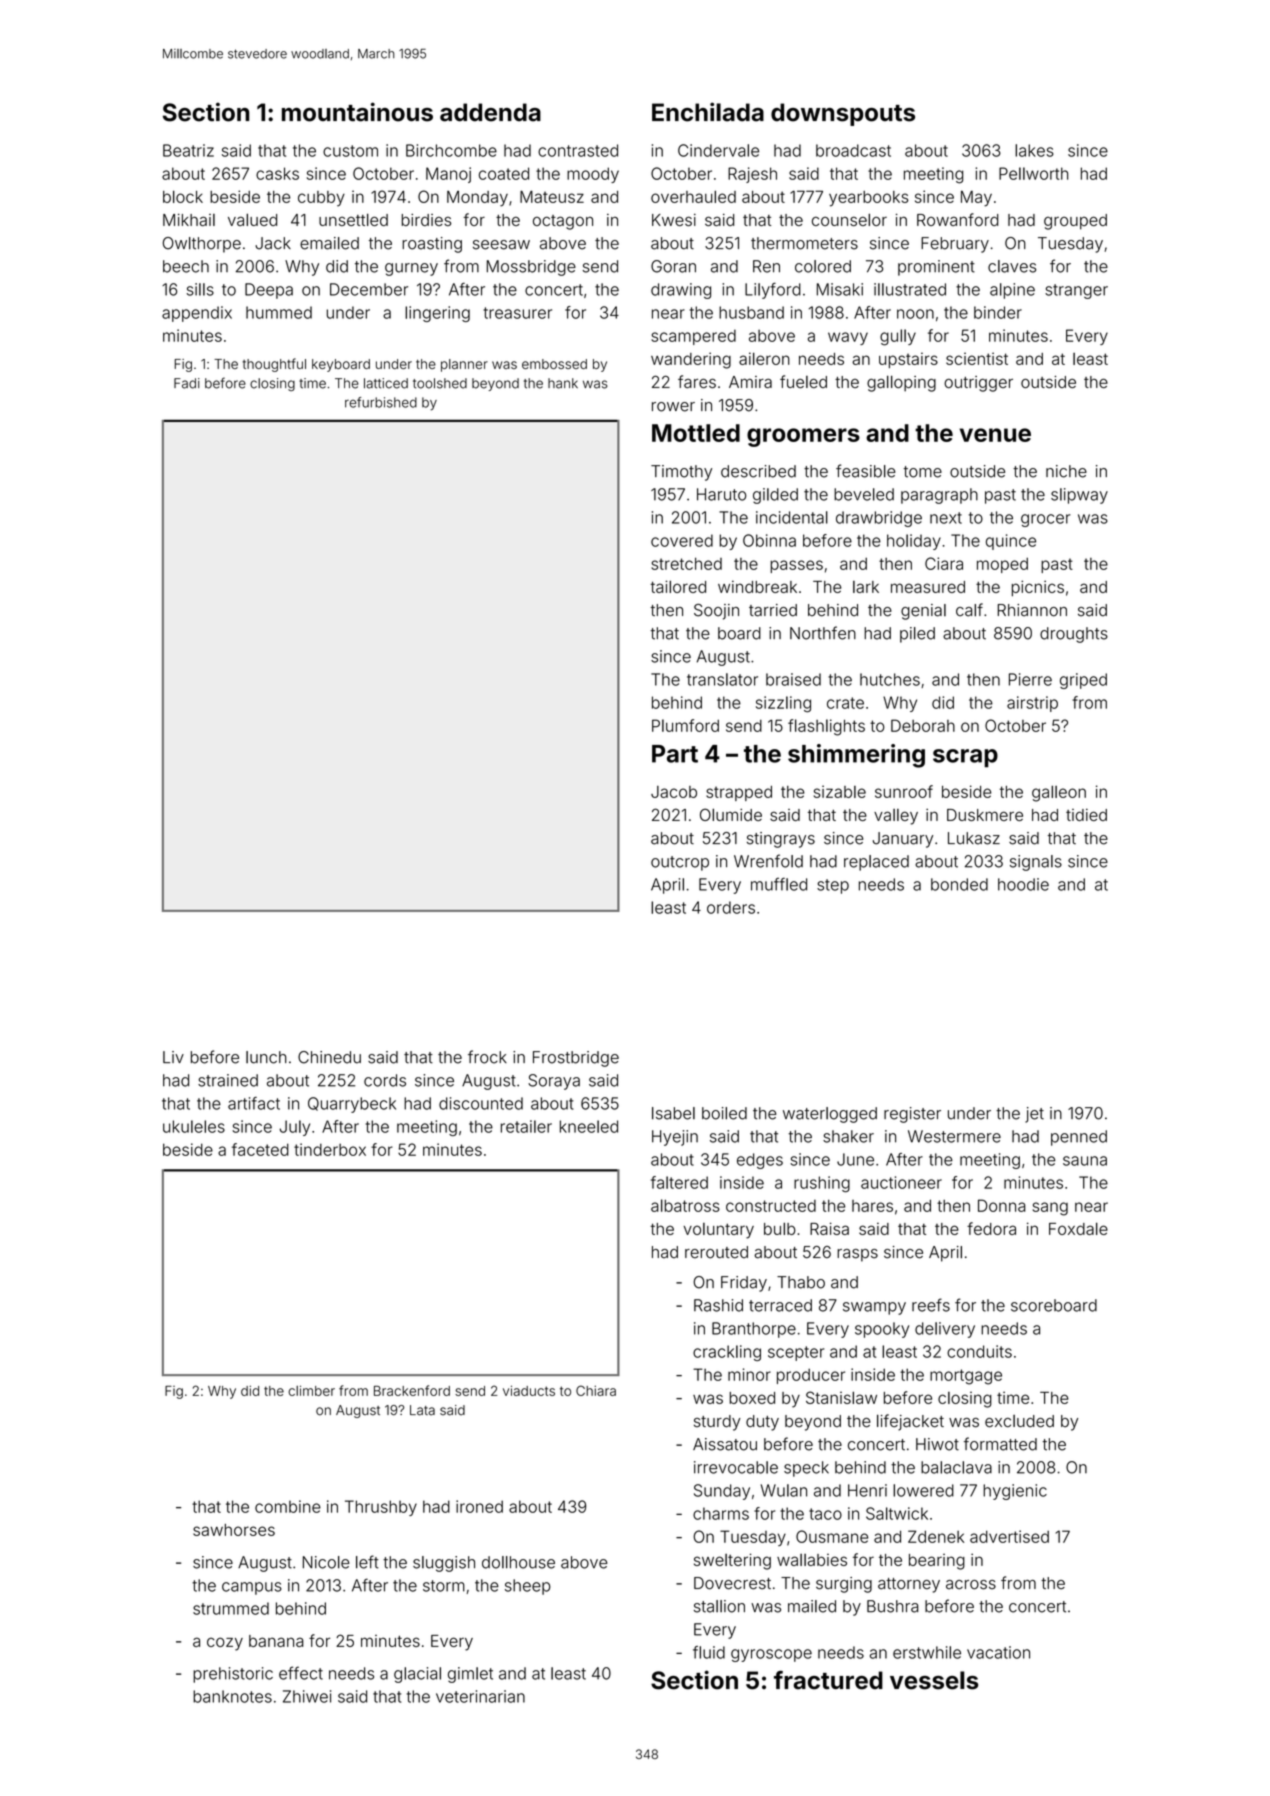 Image resolution: width=1270 pixels, height=1796 pixels. What do you see at coordinates (708, 112) in the page?
I see `Enchilada` at bounding box center [708, 112].
